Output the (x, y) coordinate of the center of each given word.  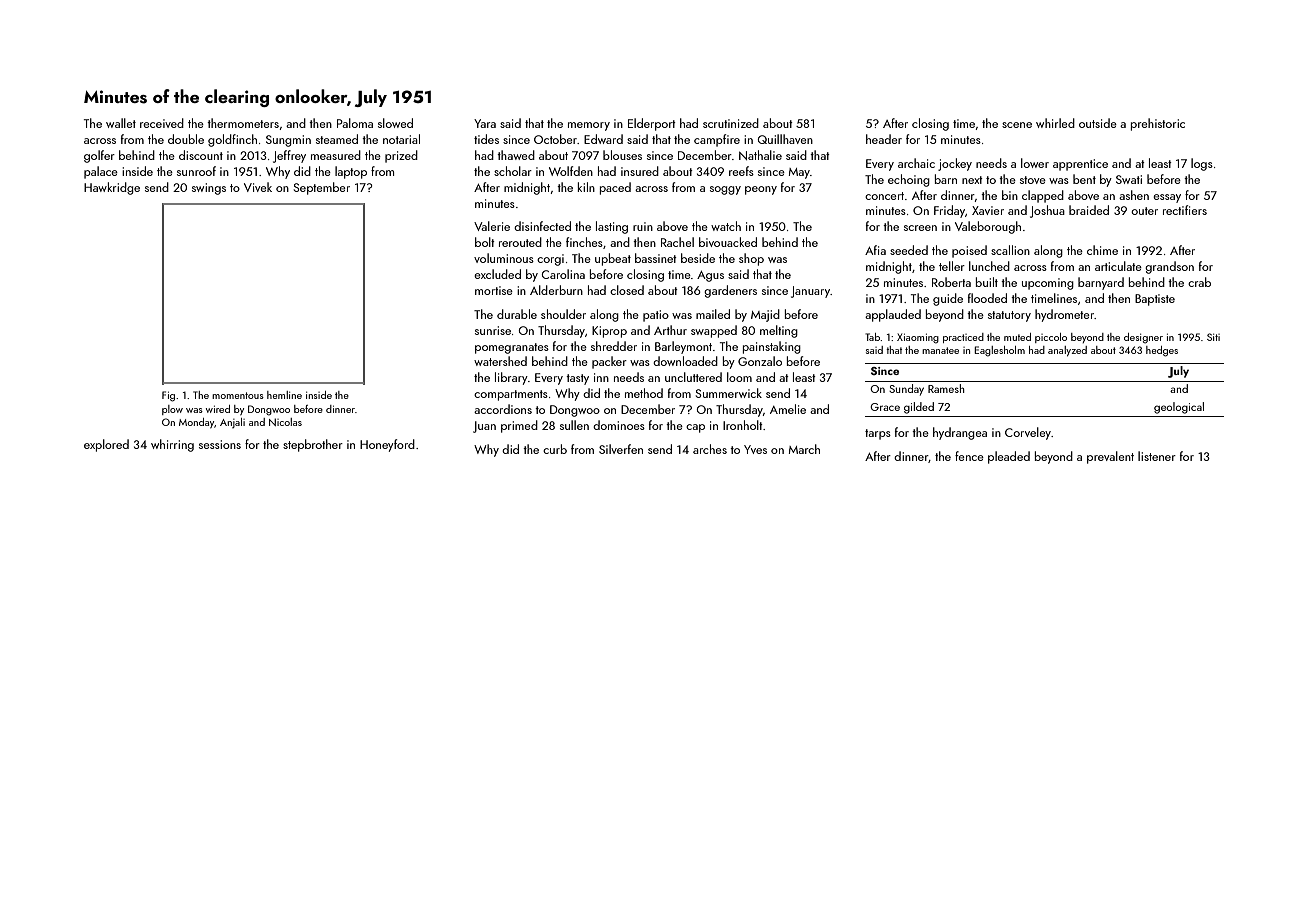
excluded (497, 274)
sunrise (493, 330)
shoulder (563, 314)
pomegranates (512, 348)
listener (1157, 456)
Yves (755, 449)
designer (1143, 338)
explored (106, 445)
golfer (99, 156)
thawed (516, 155)
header (884, 139)
